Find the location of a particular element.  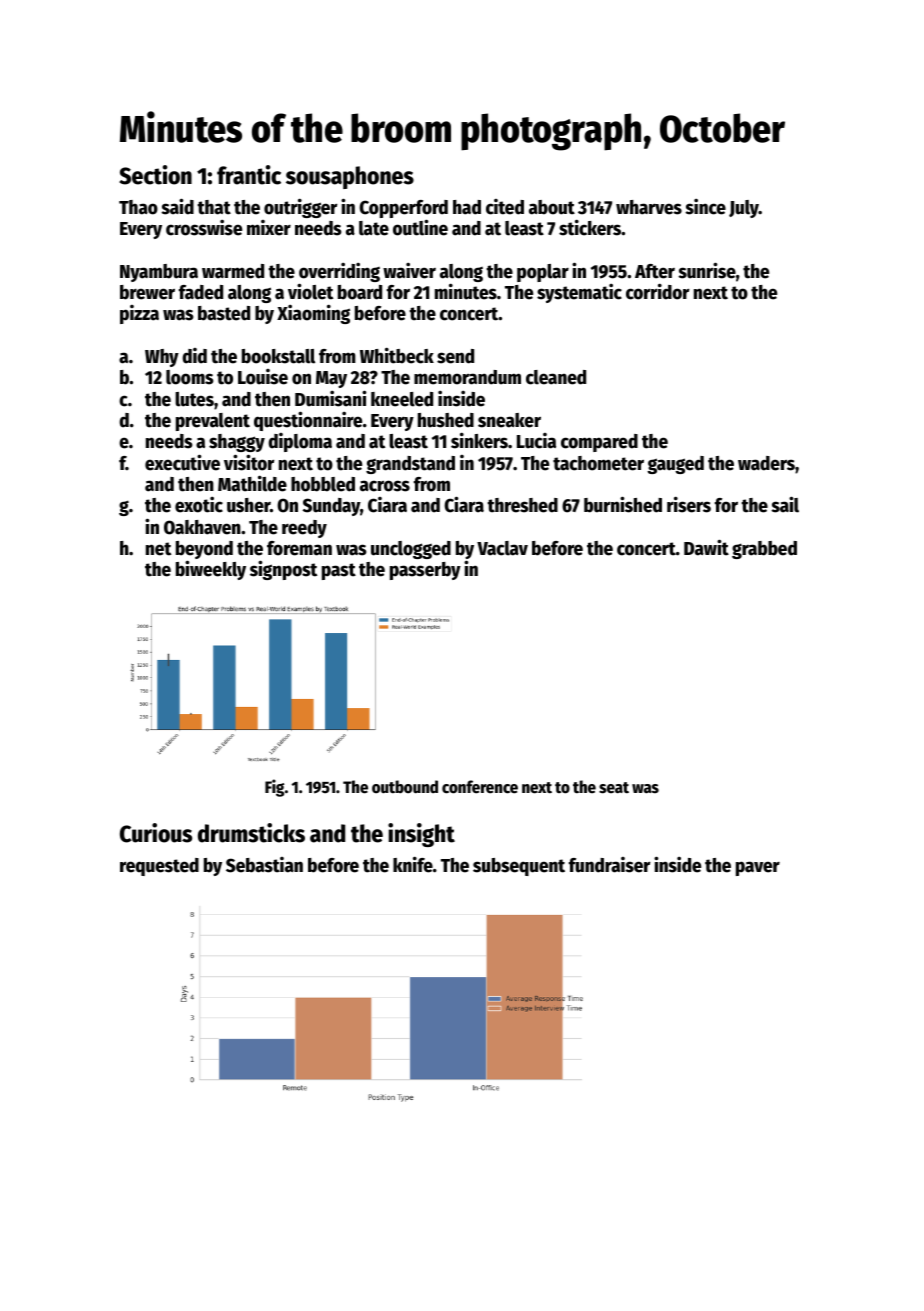

knife is located at coordinates (413, 864).
